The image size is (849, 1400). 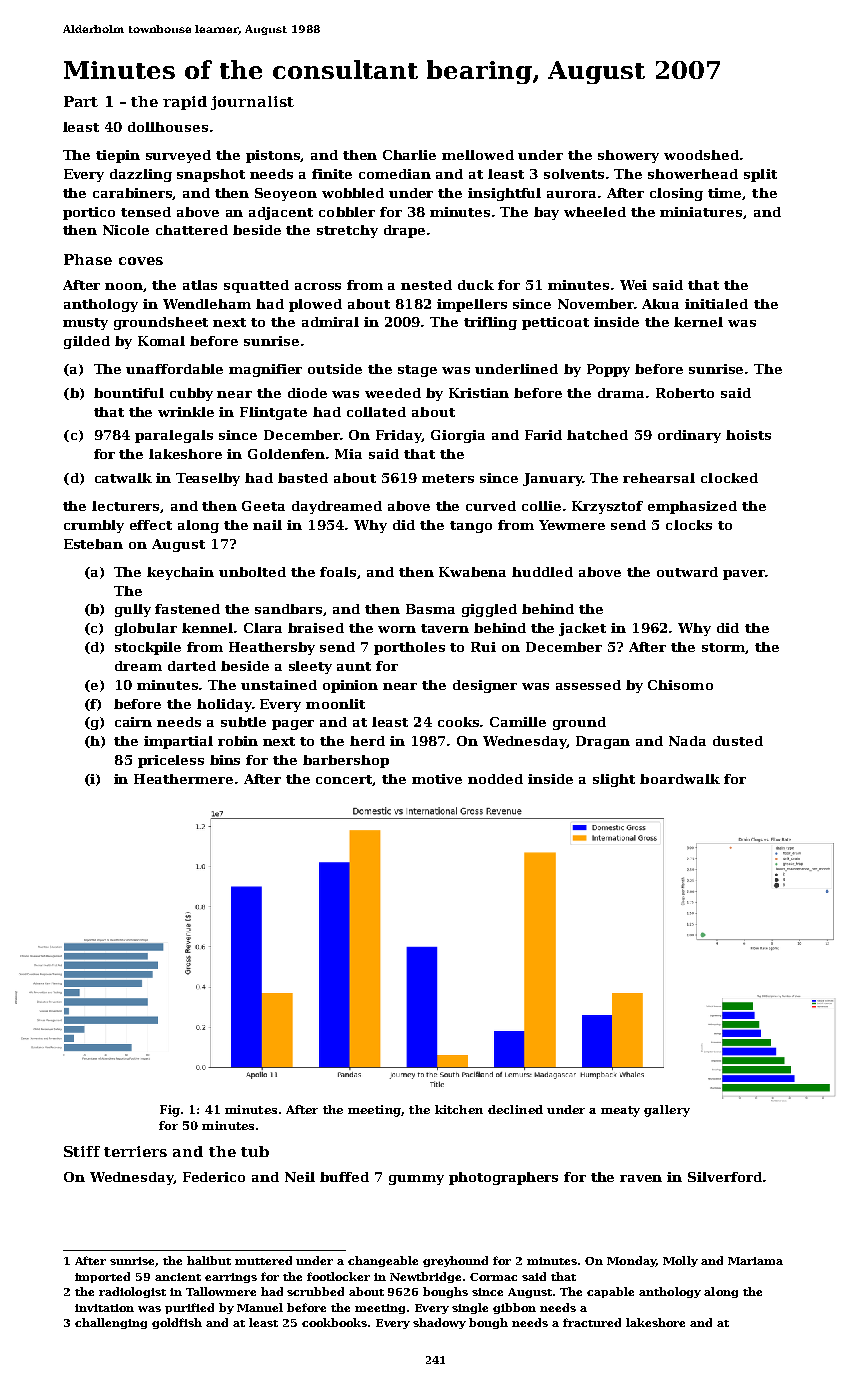 What do you see at coordinates (255, 1151) in the screenshot?
I see `tub` at bounding box center [255, 1151].
